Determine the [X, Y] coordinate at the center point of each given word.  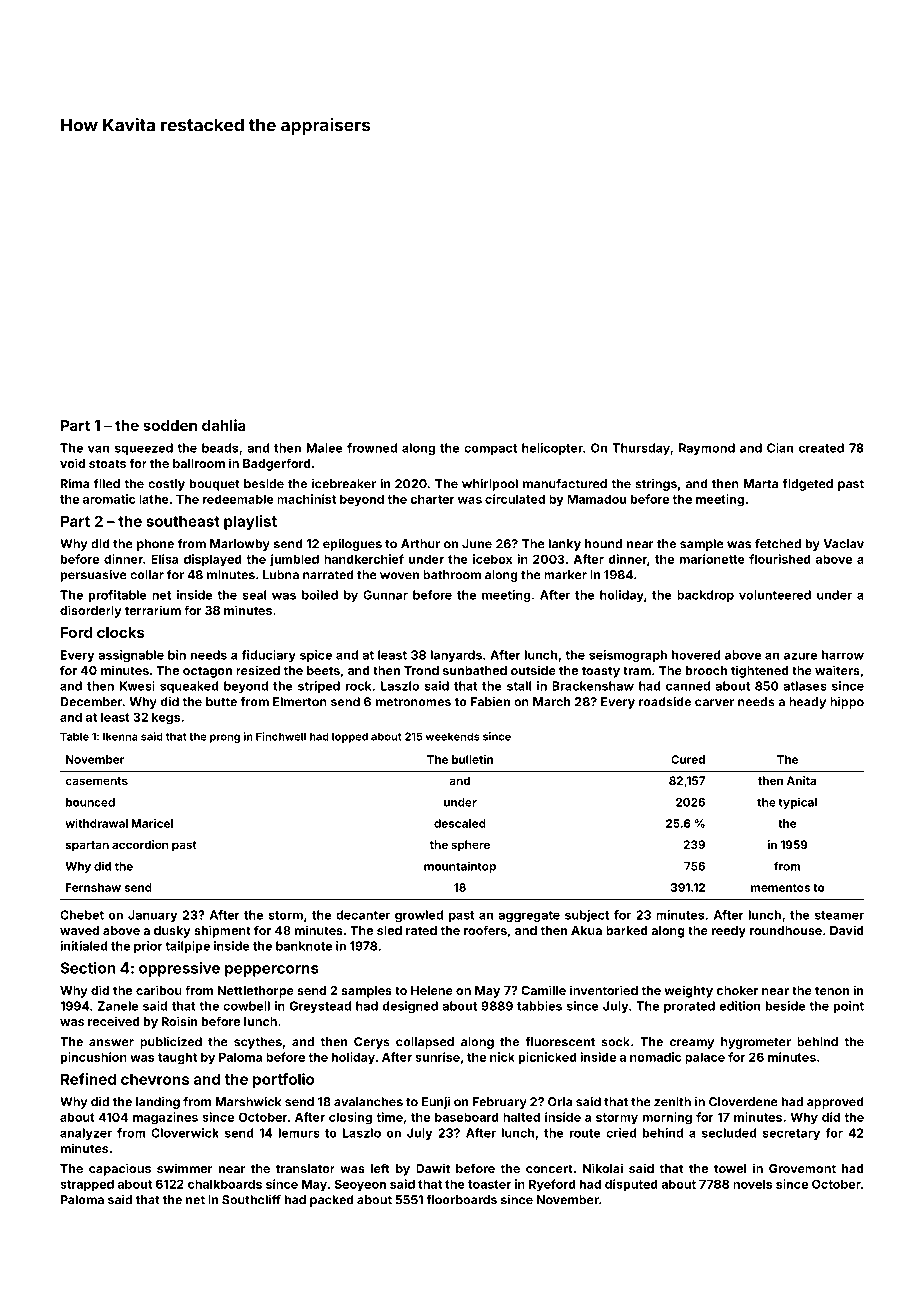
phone [155, 545]
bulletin [472, 759]
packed [332, 1201]
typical [797, 803]
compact [490, 449]
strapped [87, 1185]
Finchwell [281, 736]
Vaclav [843, 544]
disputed [631, 1185]
